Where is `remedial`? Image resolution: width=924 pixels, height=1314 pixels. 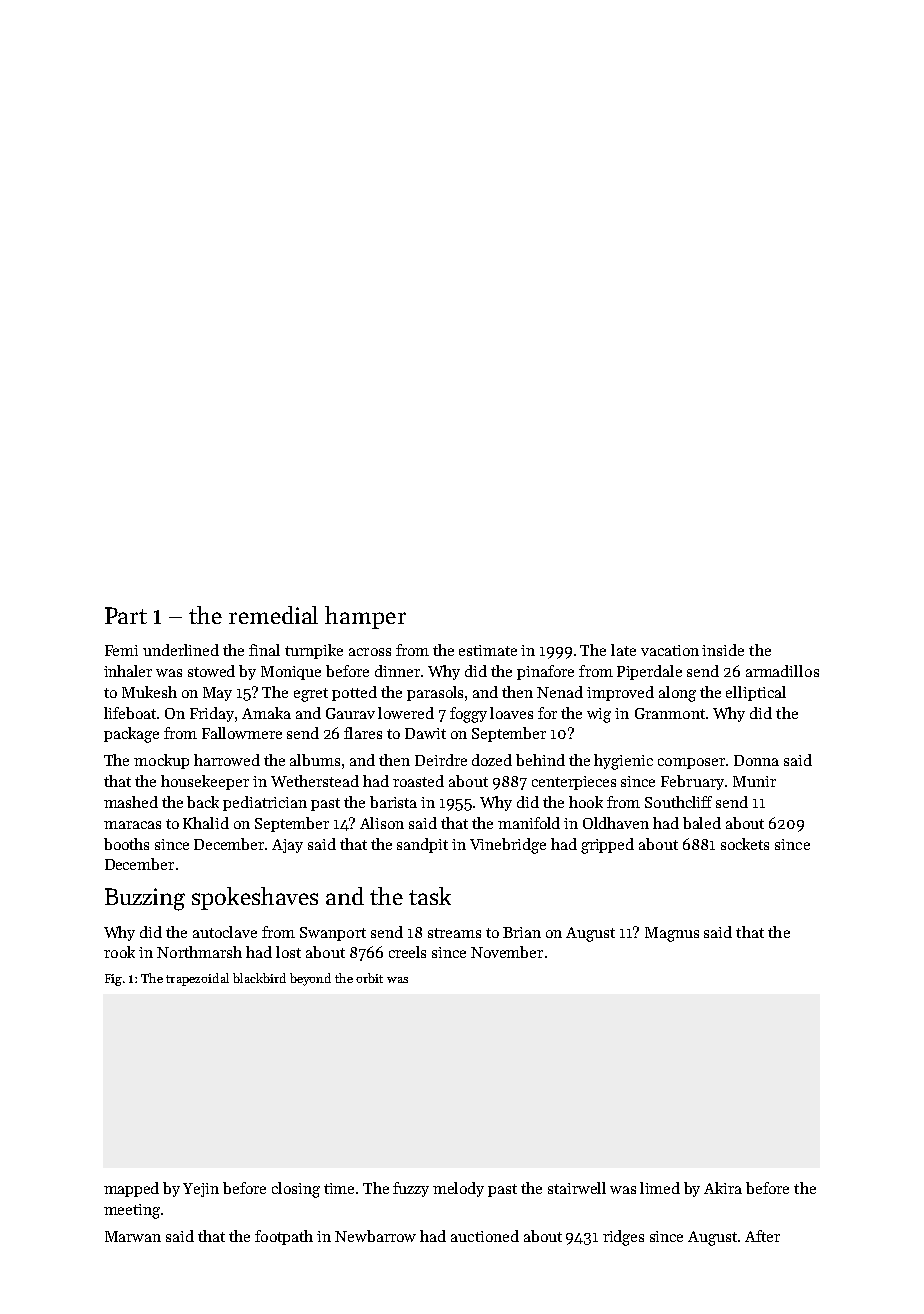
remedial is located at coordinates (273, 615).
